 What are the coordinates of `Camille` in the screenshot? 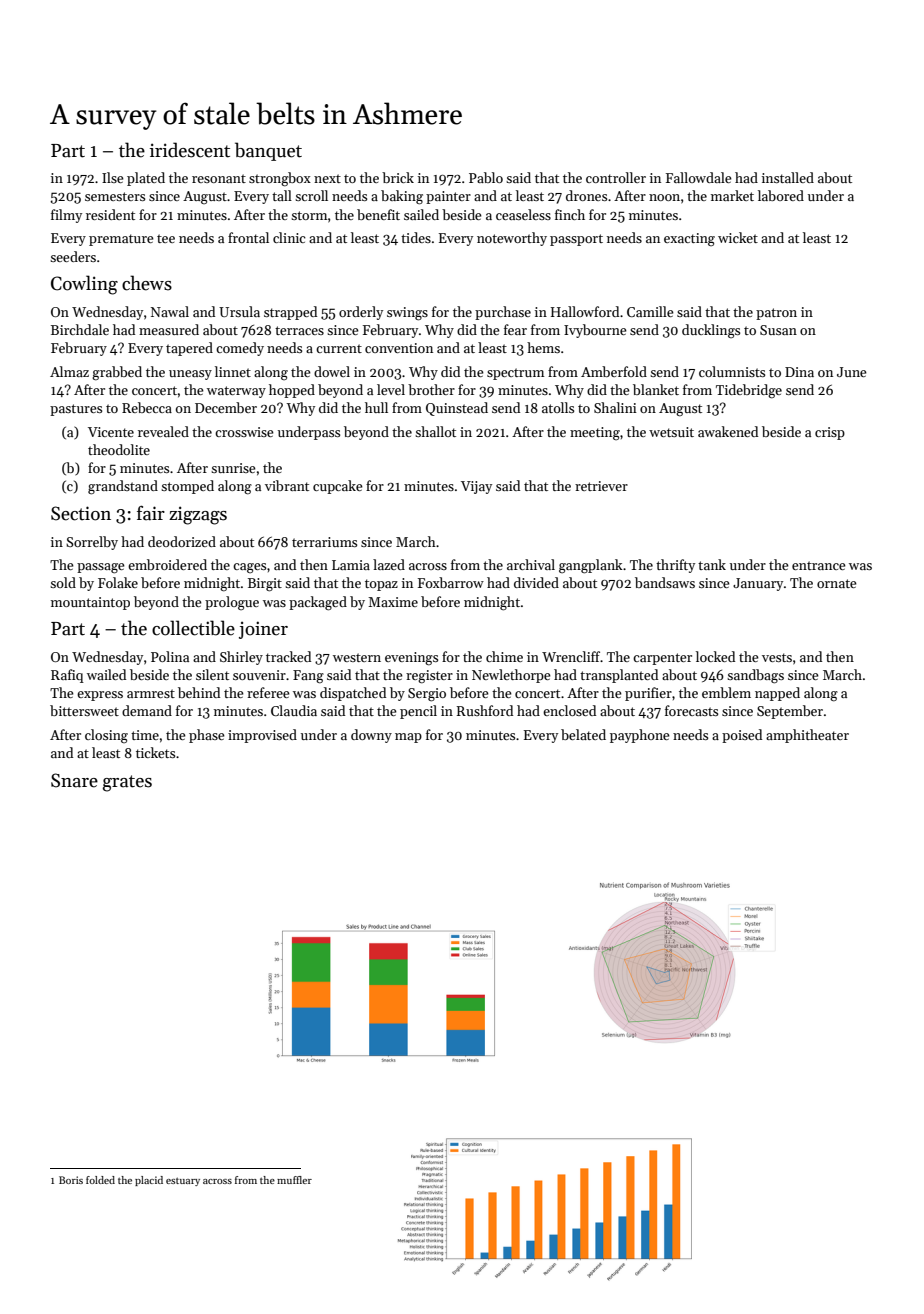 It's located at (650, 311).
